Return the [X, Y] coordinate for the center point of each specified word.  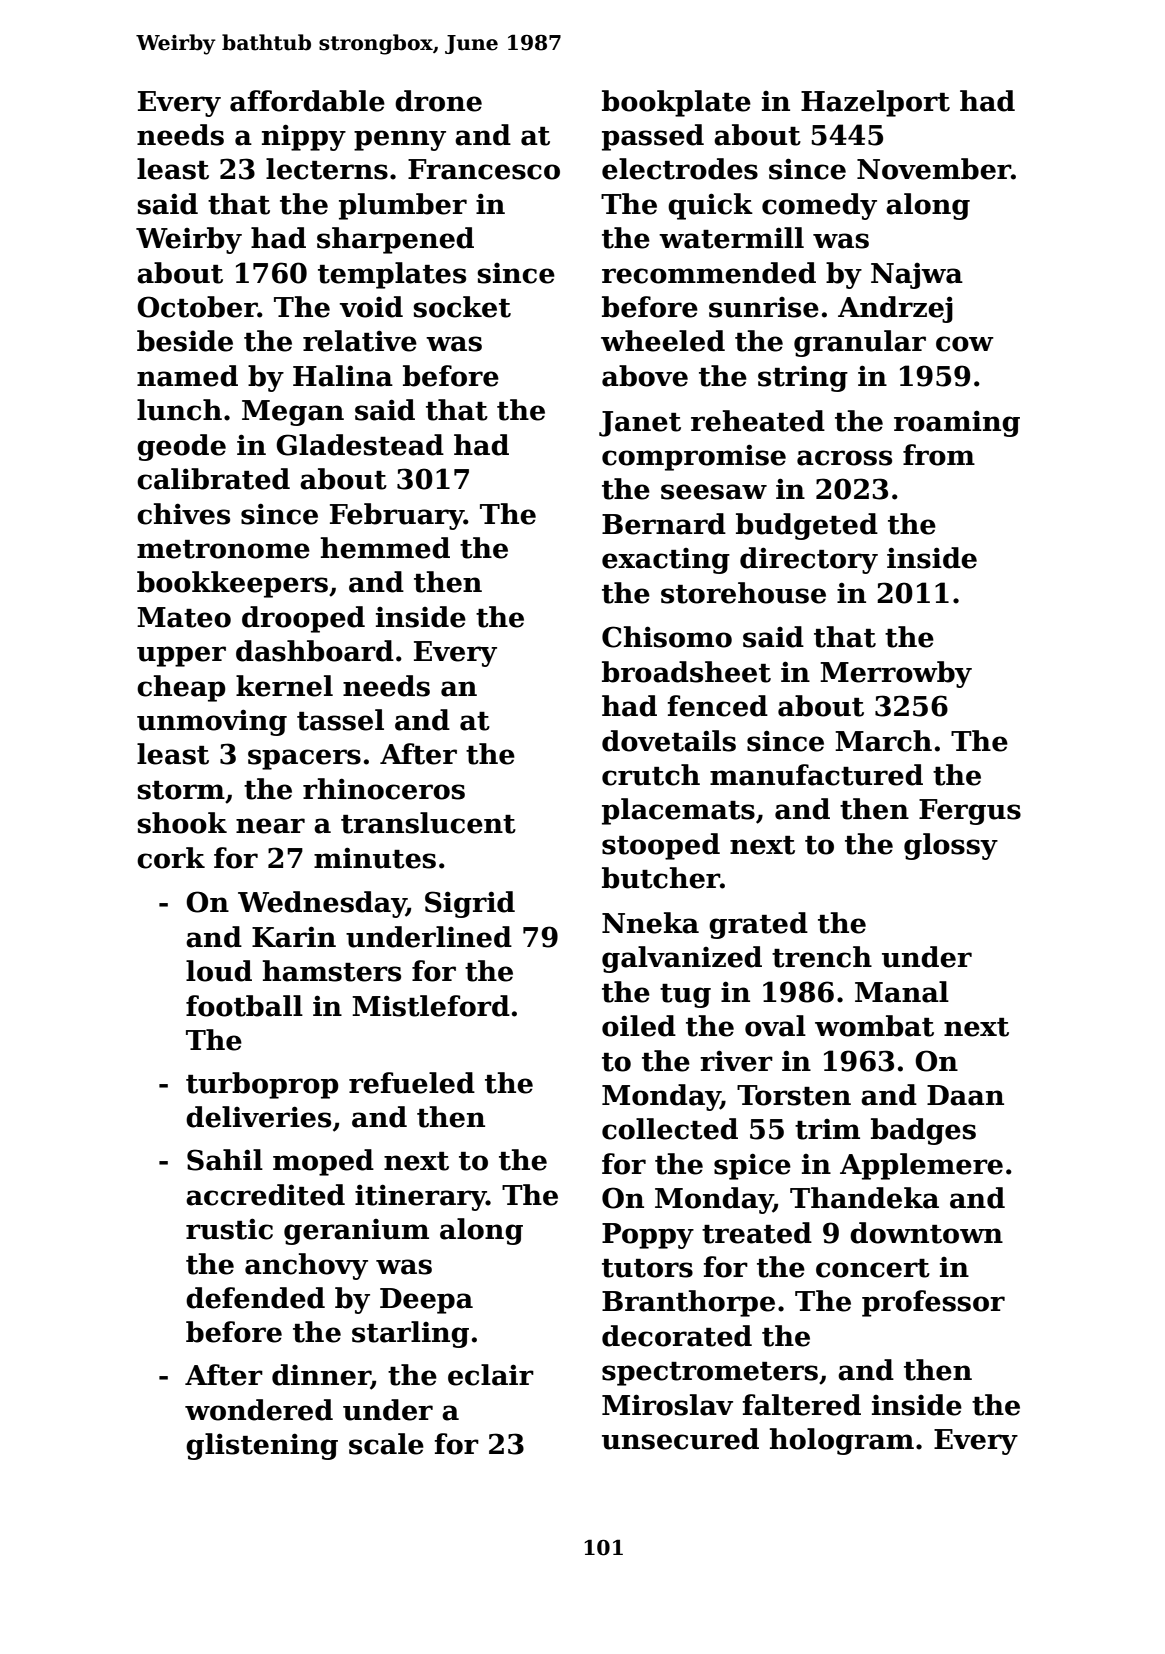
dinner [321, 1376]
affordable [307, 101]
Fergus [970, 812]
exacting [666, 561]
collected [670, 1129]
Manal [902, 992]
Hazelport [875, 103]
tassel [340, 720]
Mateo [184, 617]
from [939, 455]
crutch [651, 775]
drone [438, 101]
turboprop [262, 1085]
